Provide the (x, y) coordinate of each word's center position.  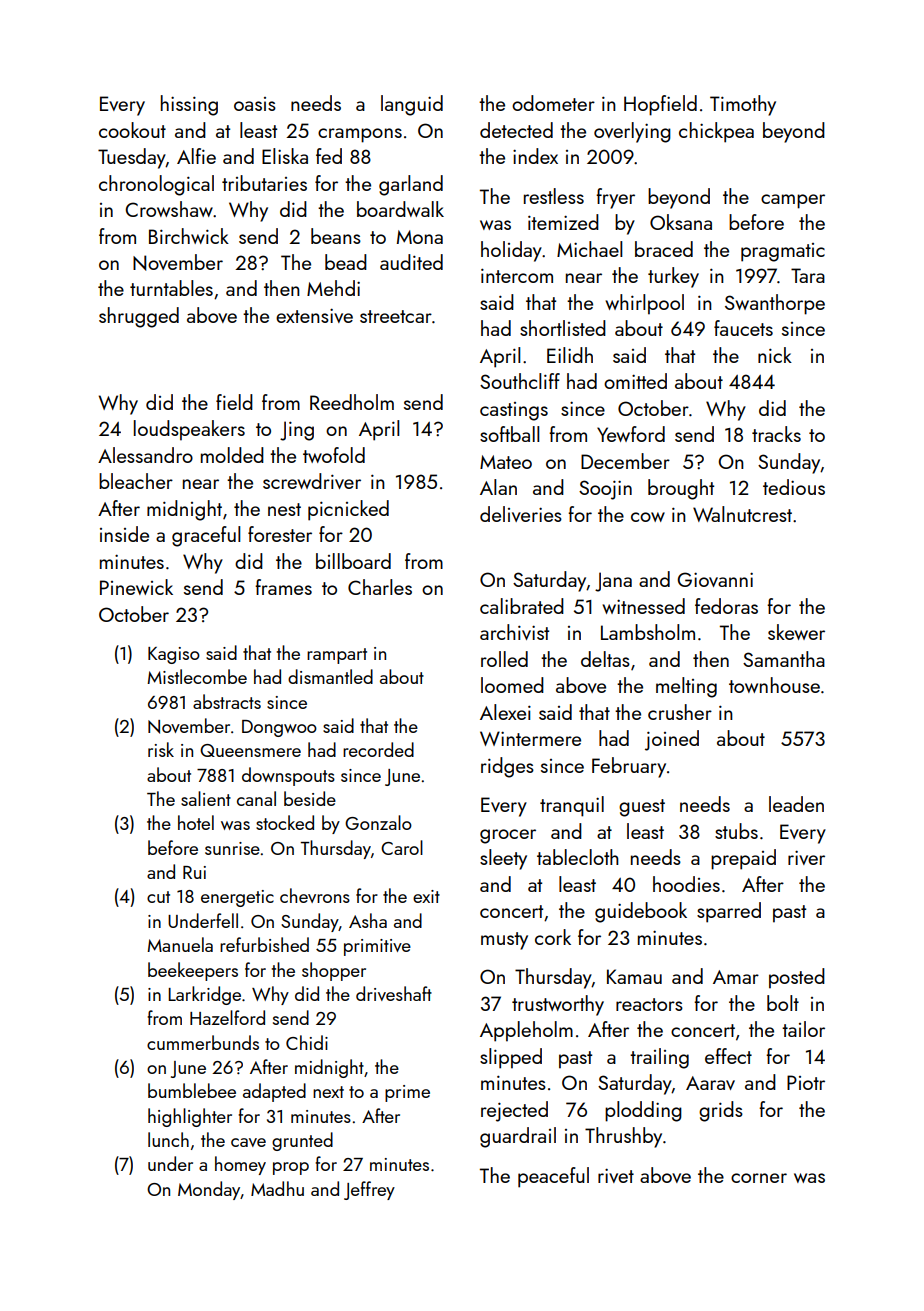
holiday (511, 251)
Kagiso (174, 655)
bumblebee (192, 1090)
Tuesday (132, 158)
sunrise (232, 848)
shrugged (139, 317)
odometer (553, 103)
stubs (736, 831)
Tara (808, 275)
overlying (632, 132)
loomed (512, 685)
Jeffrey (369, 1190)
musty (504, 941)
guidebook (641, 912)
